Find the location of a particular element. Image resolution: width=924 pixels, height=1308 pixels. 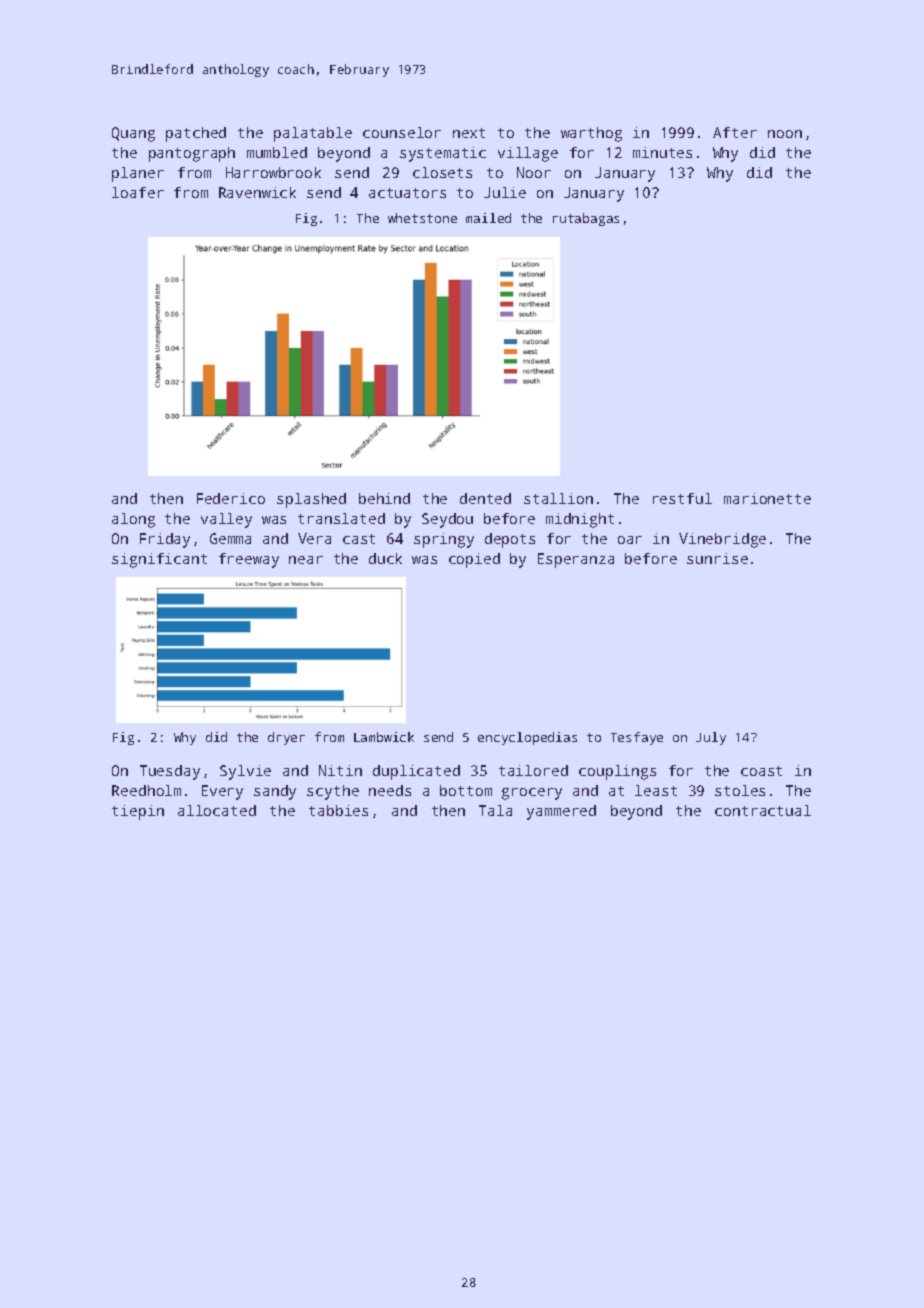

dented is located at coordinates (485, 498).
